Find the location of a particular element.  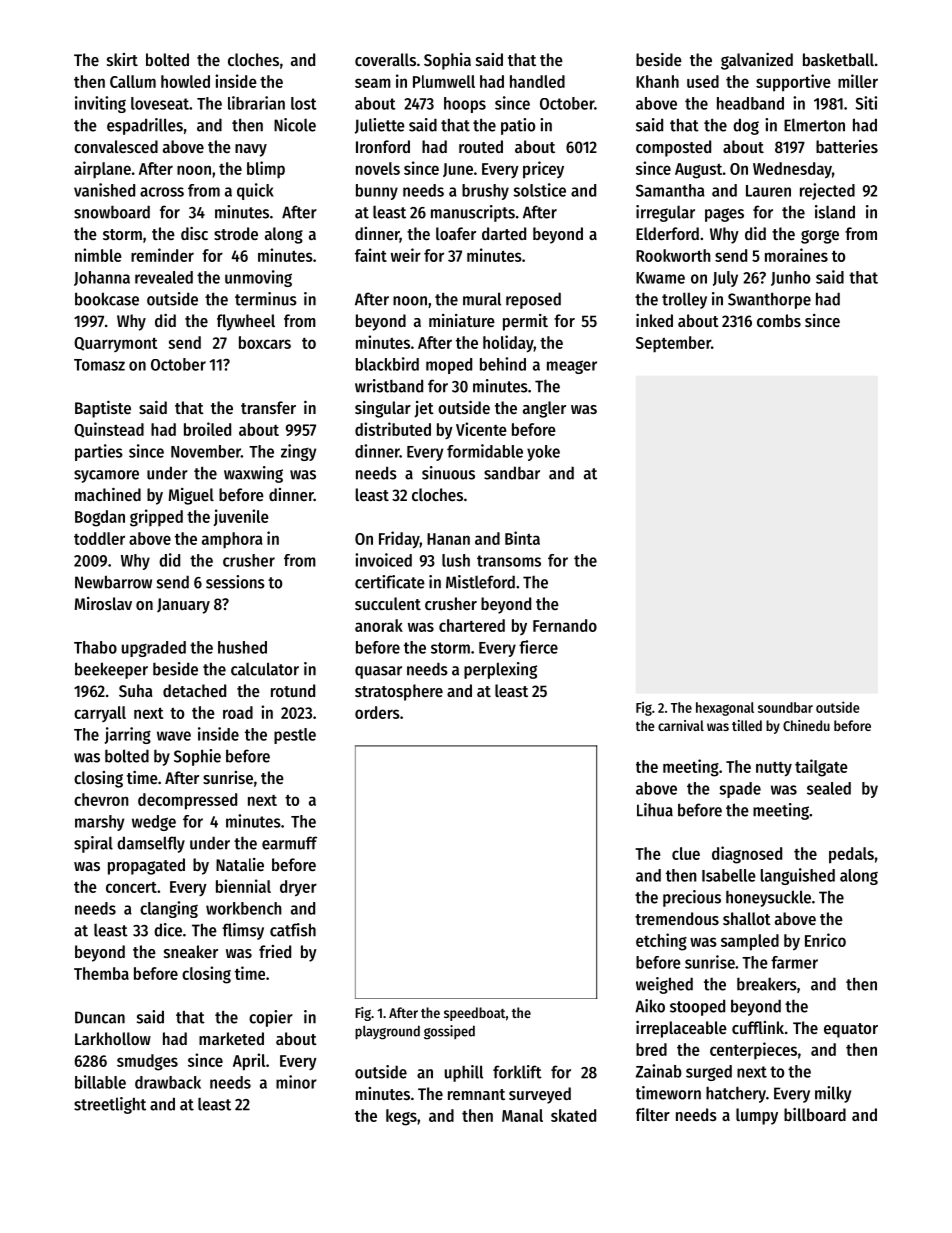

juvenile is located at coordinates (241, 517).
